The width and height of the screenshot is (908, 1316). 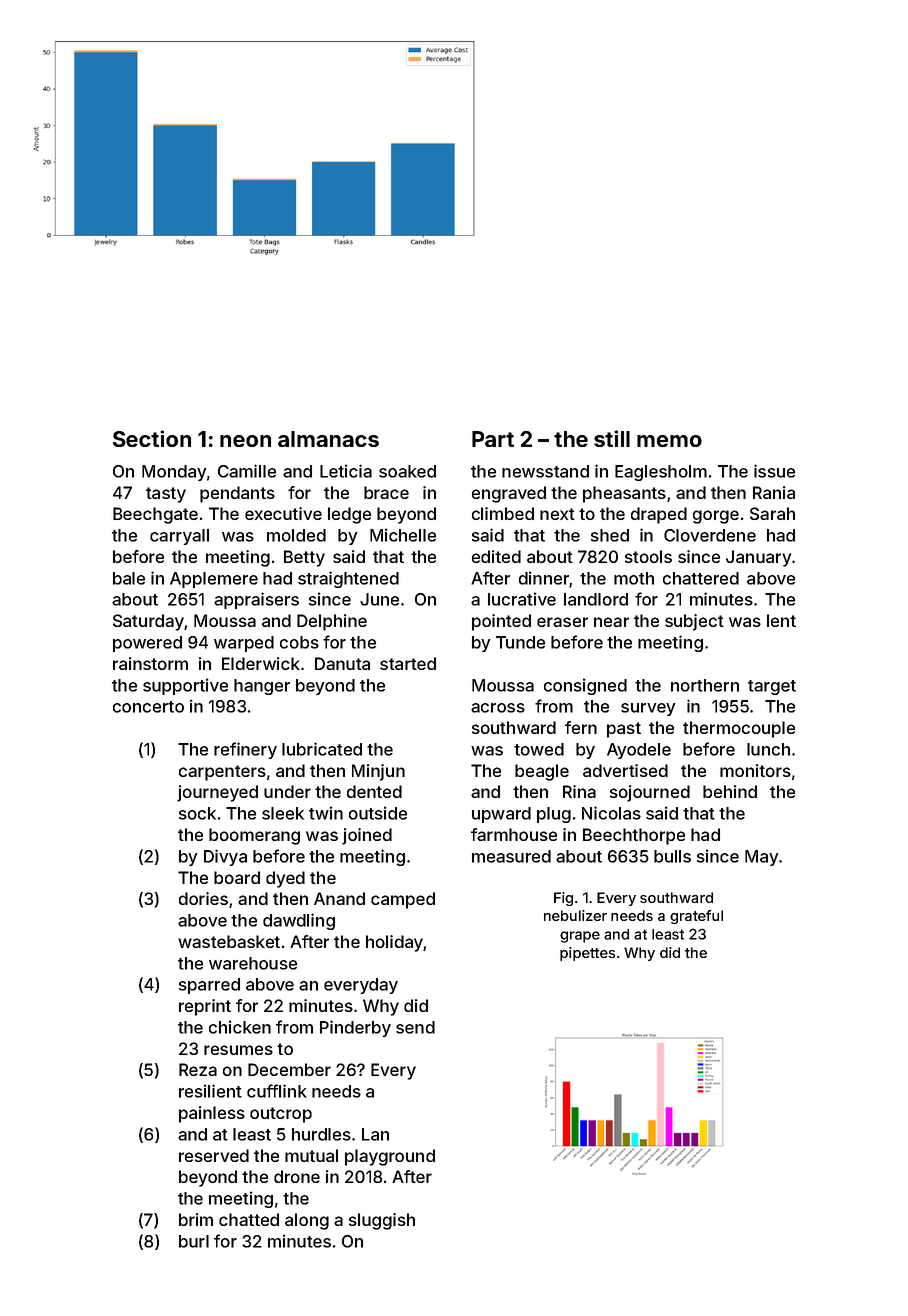 What do you see at coordinates (612, 438) in the screenshot?
I see `still` at bounding box center [612, 438].
